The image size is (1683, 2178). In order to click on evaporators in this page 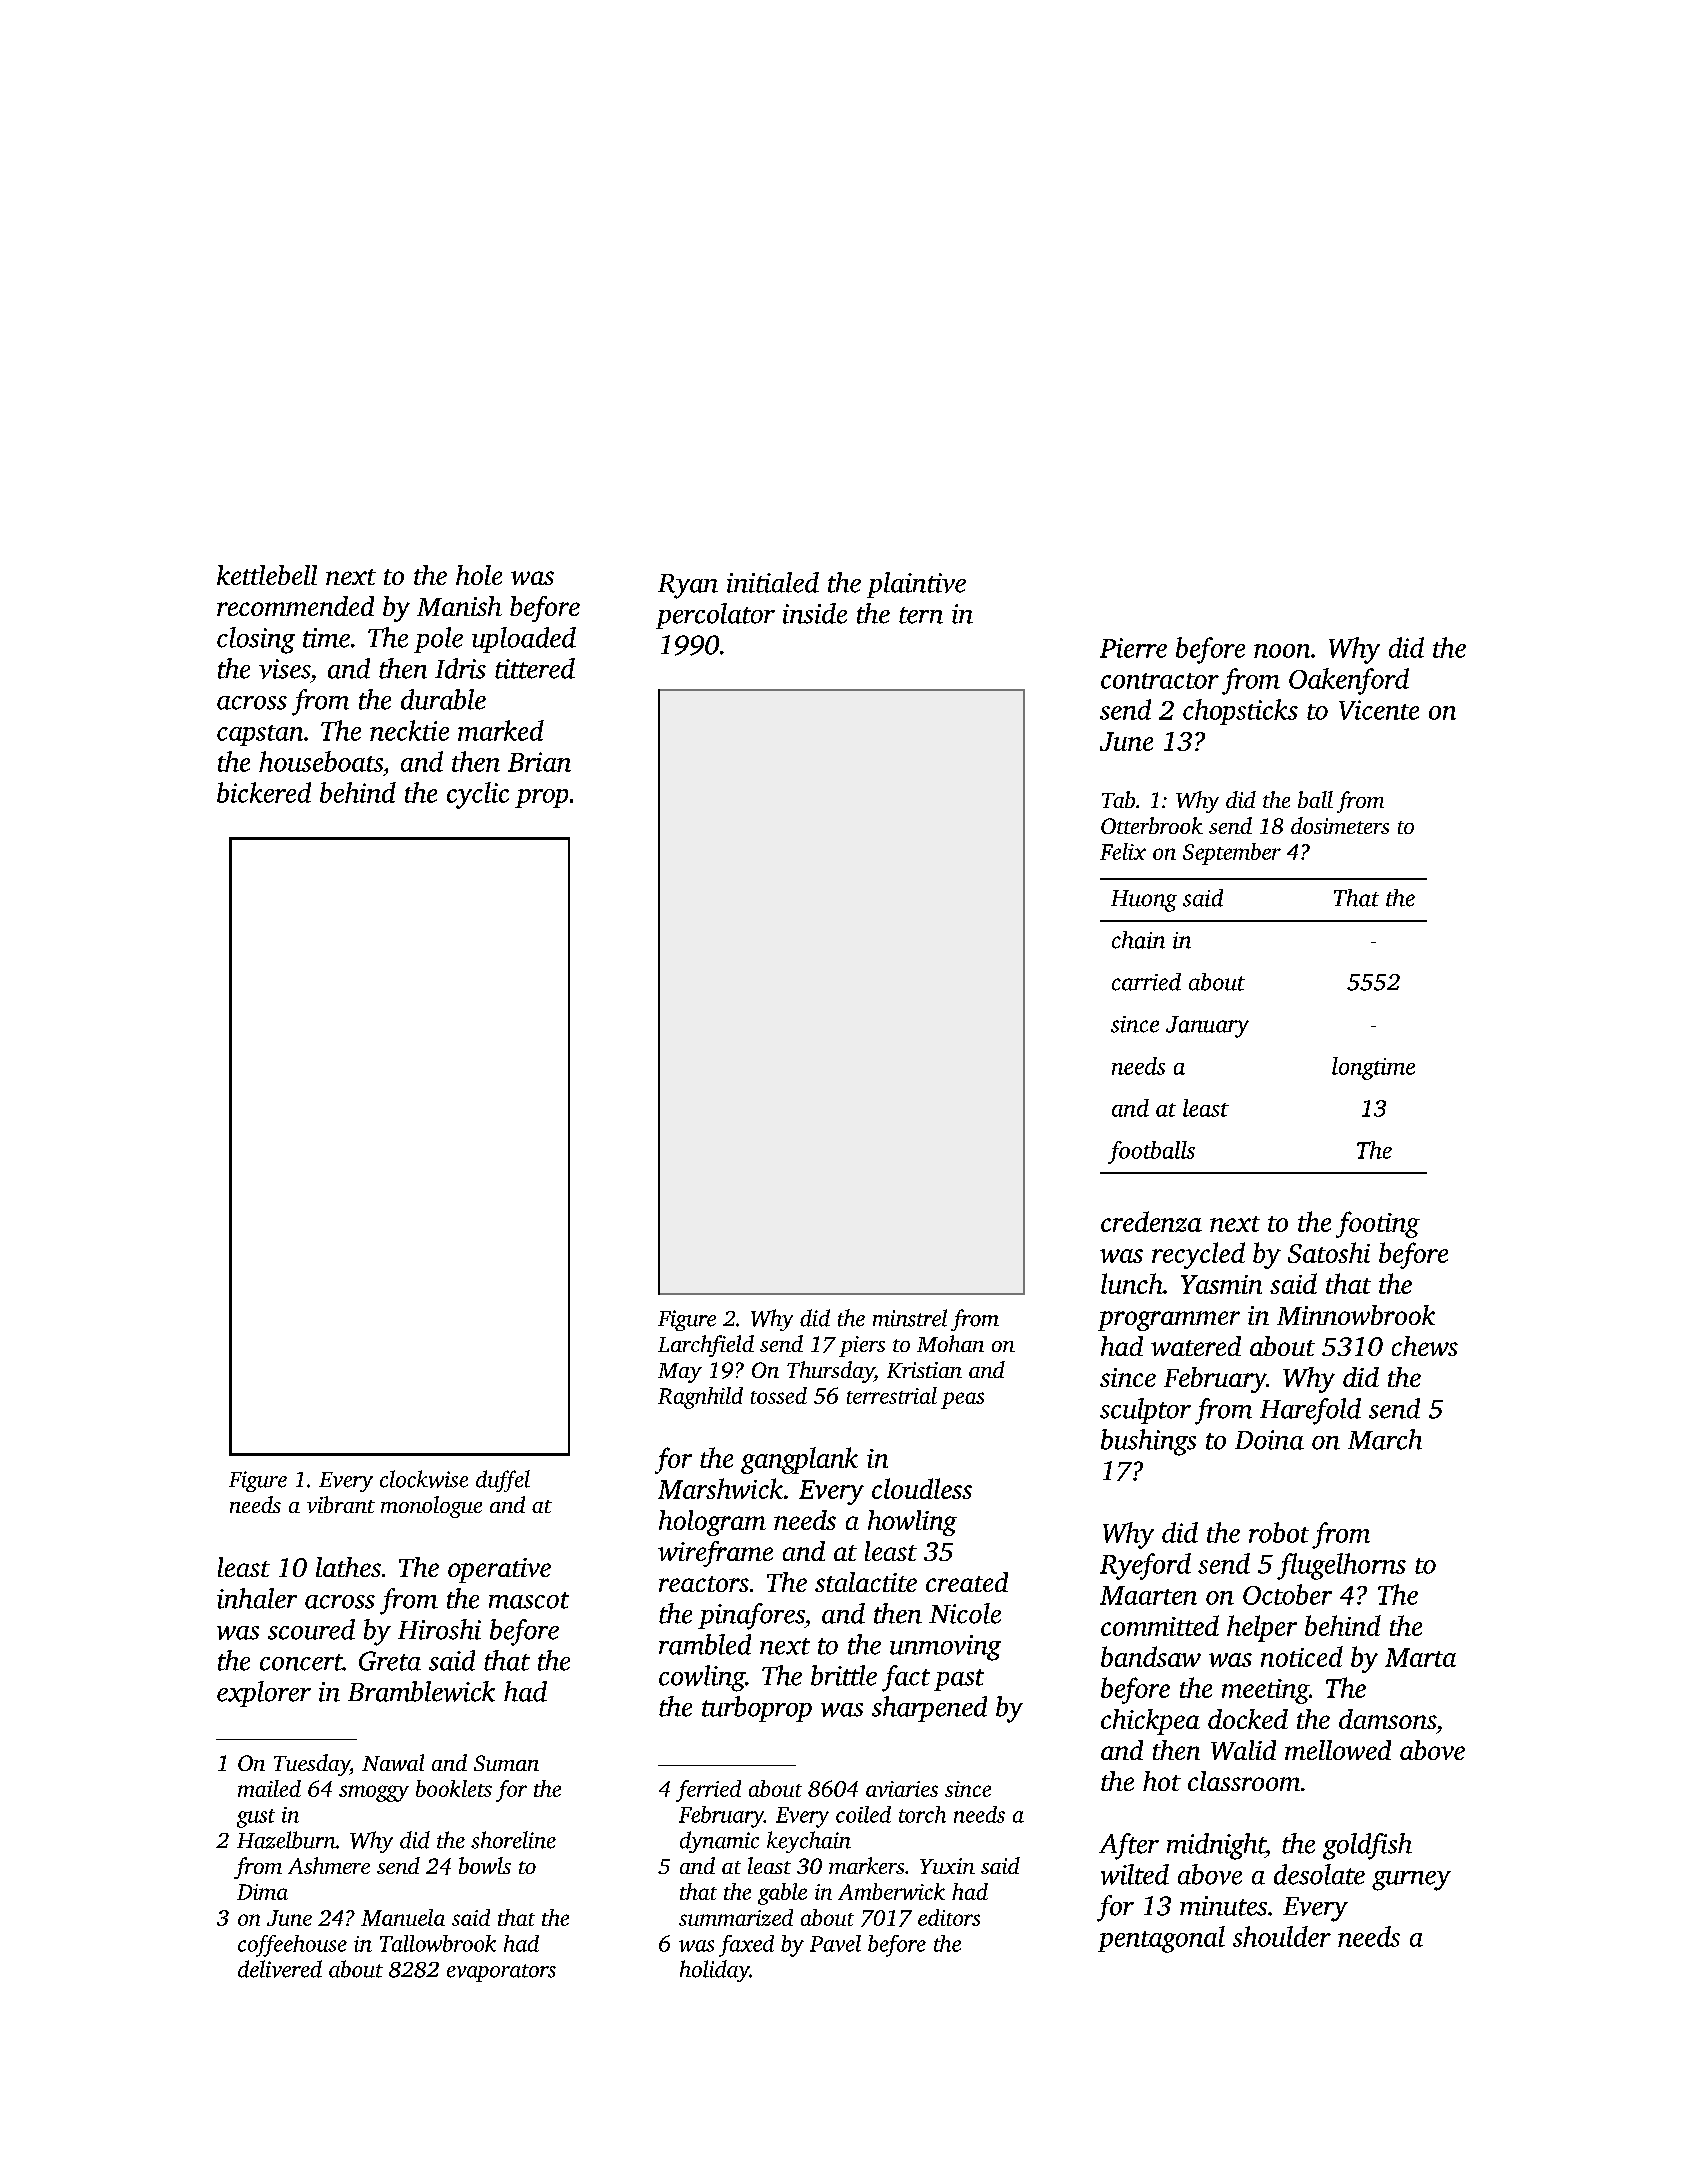, I will do `click(501, 1973)`.
